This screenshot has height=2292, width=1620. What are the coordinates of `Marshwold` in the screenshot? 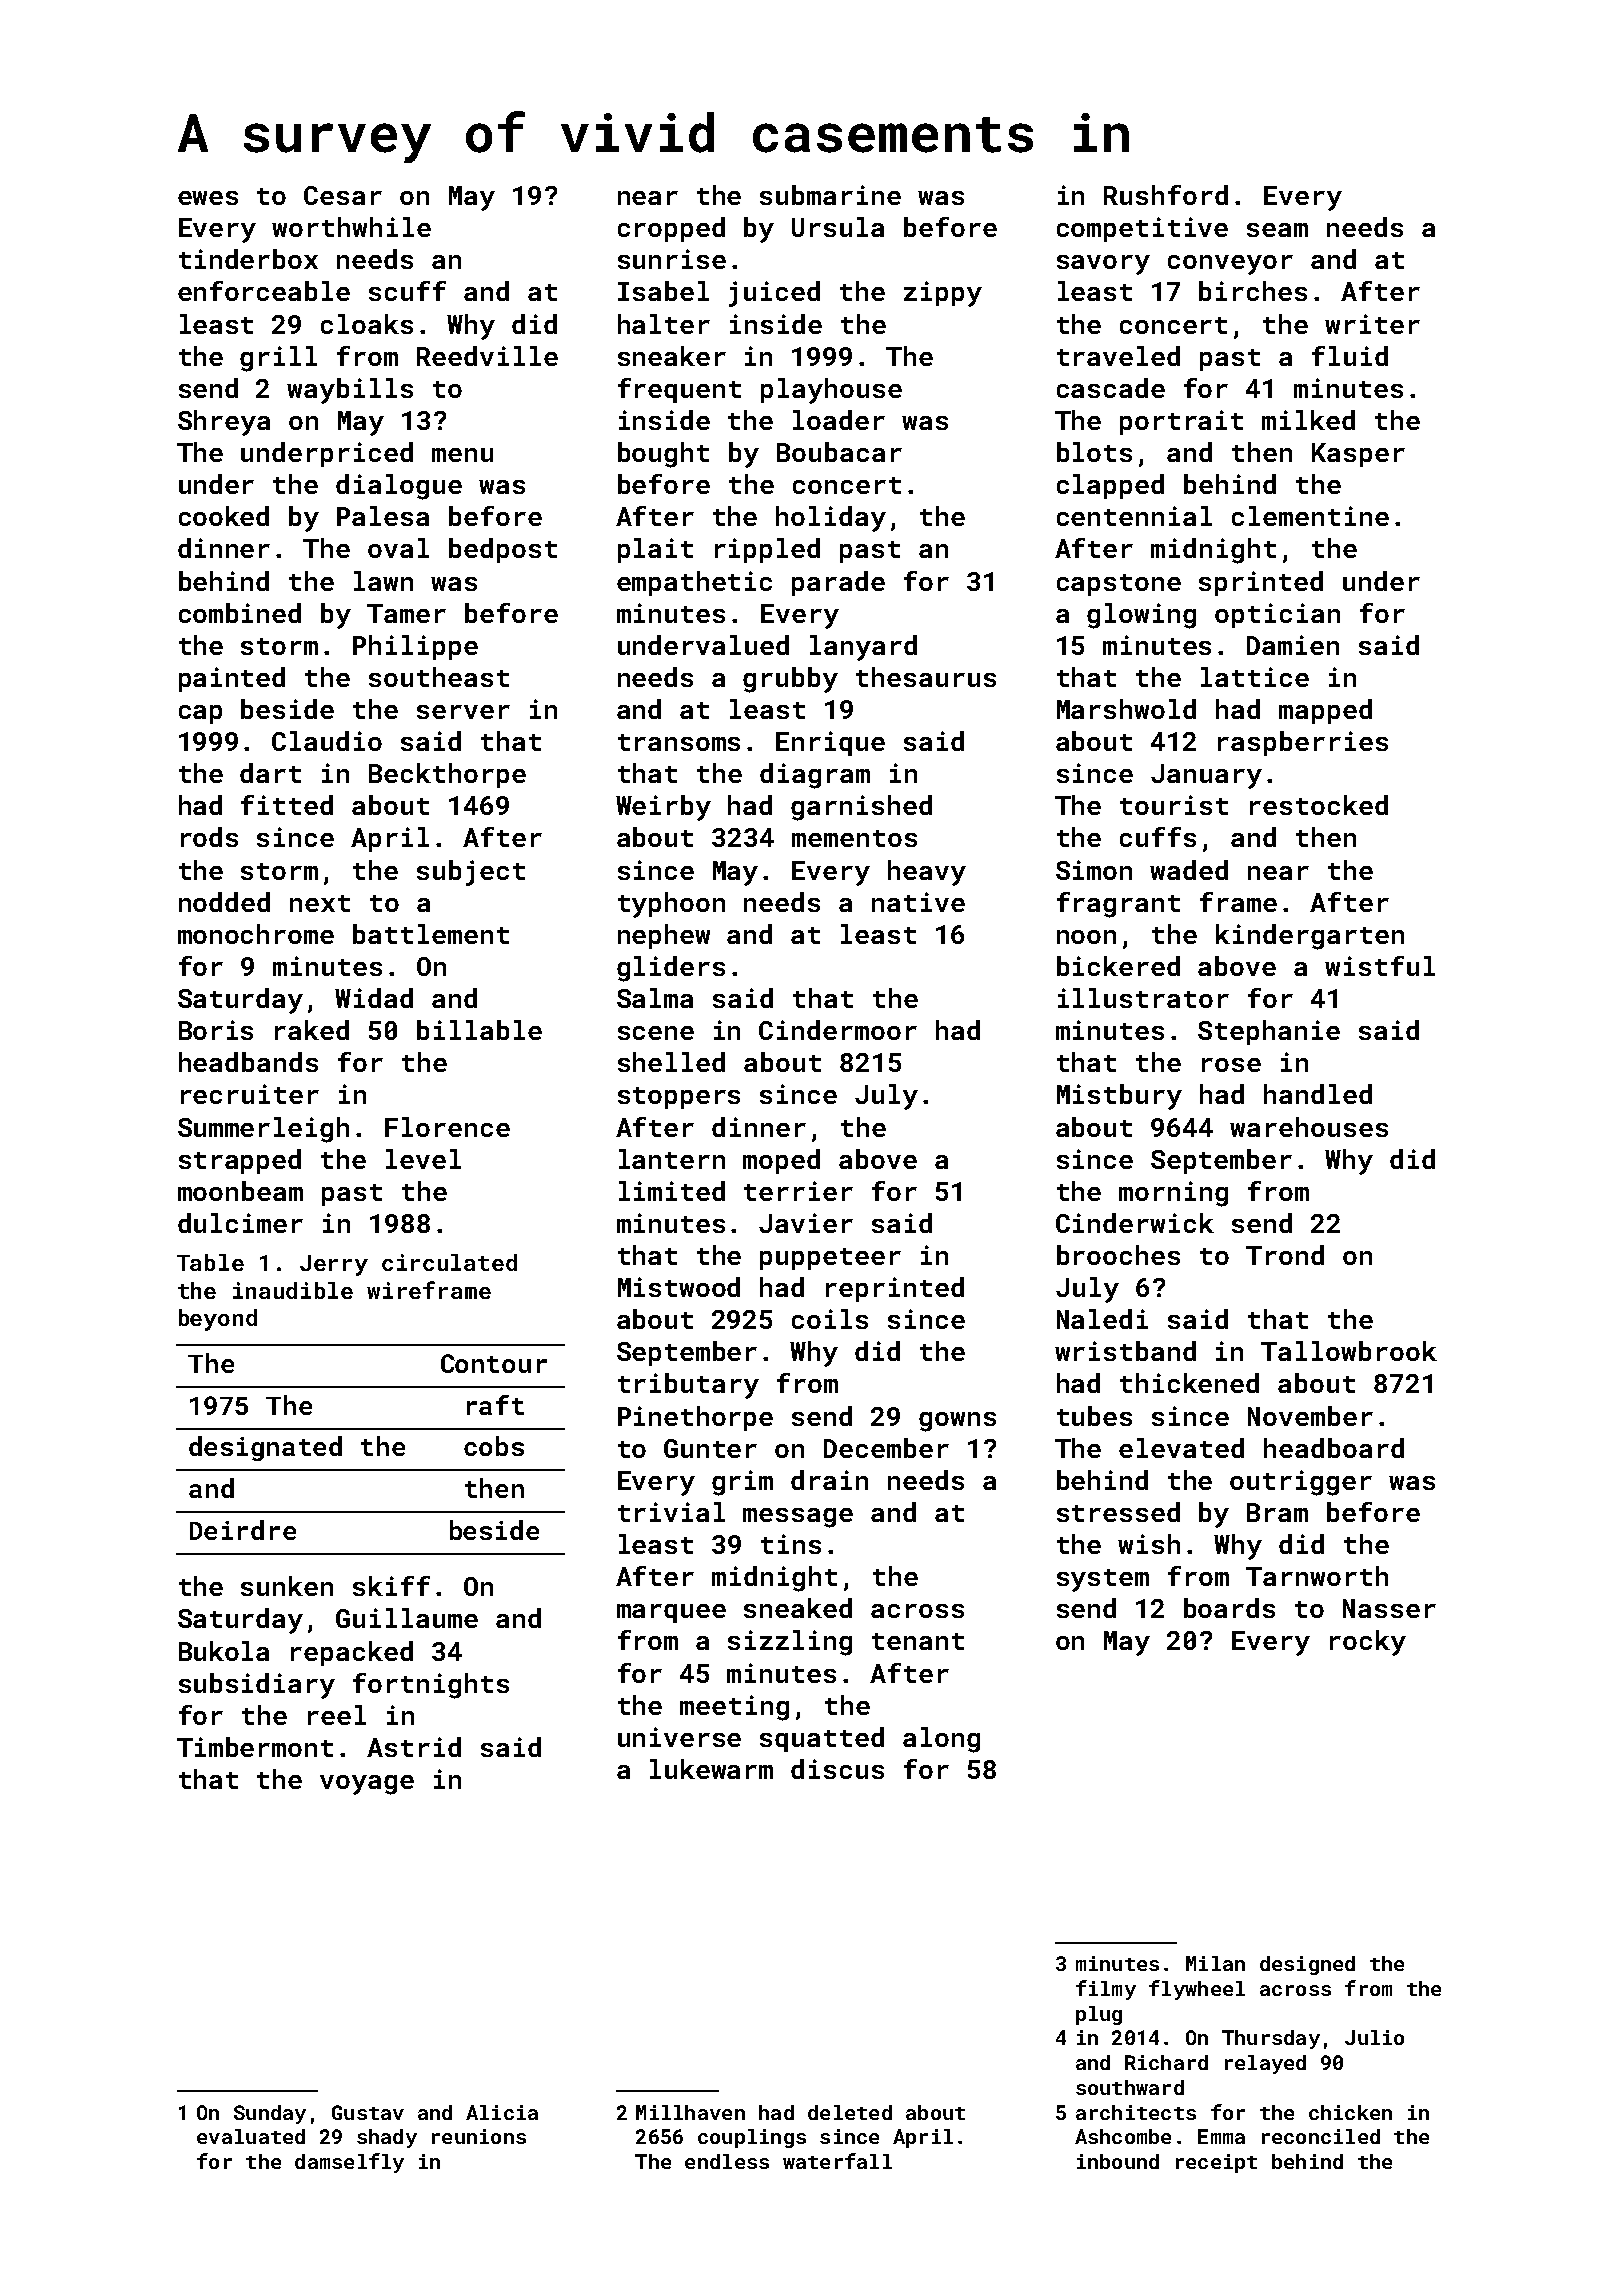 It's located at (1126, 709).
